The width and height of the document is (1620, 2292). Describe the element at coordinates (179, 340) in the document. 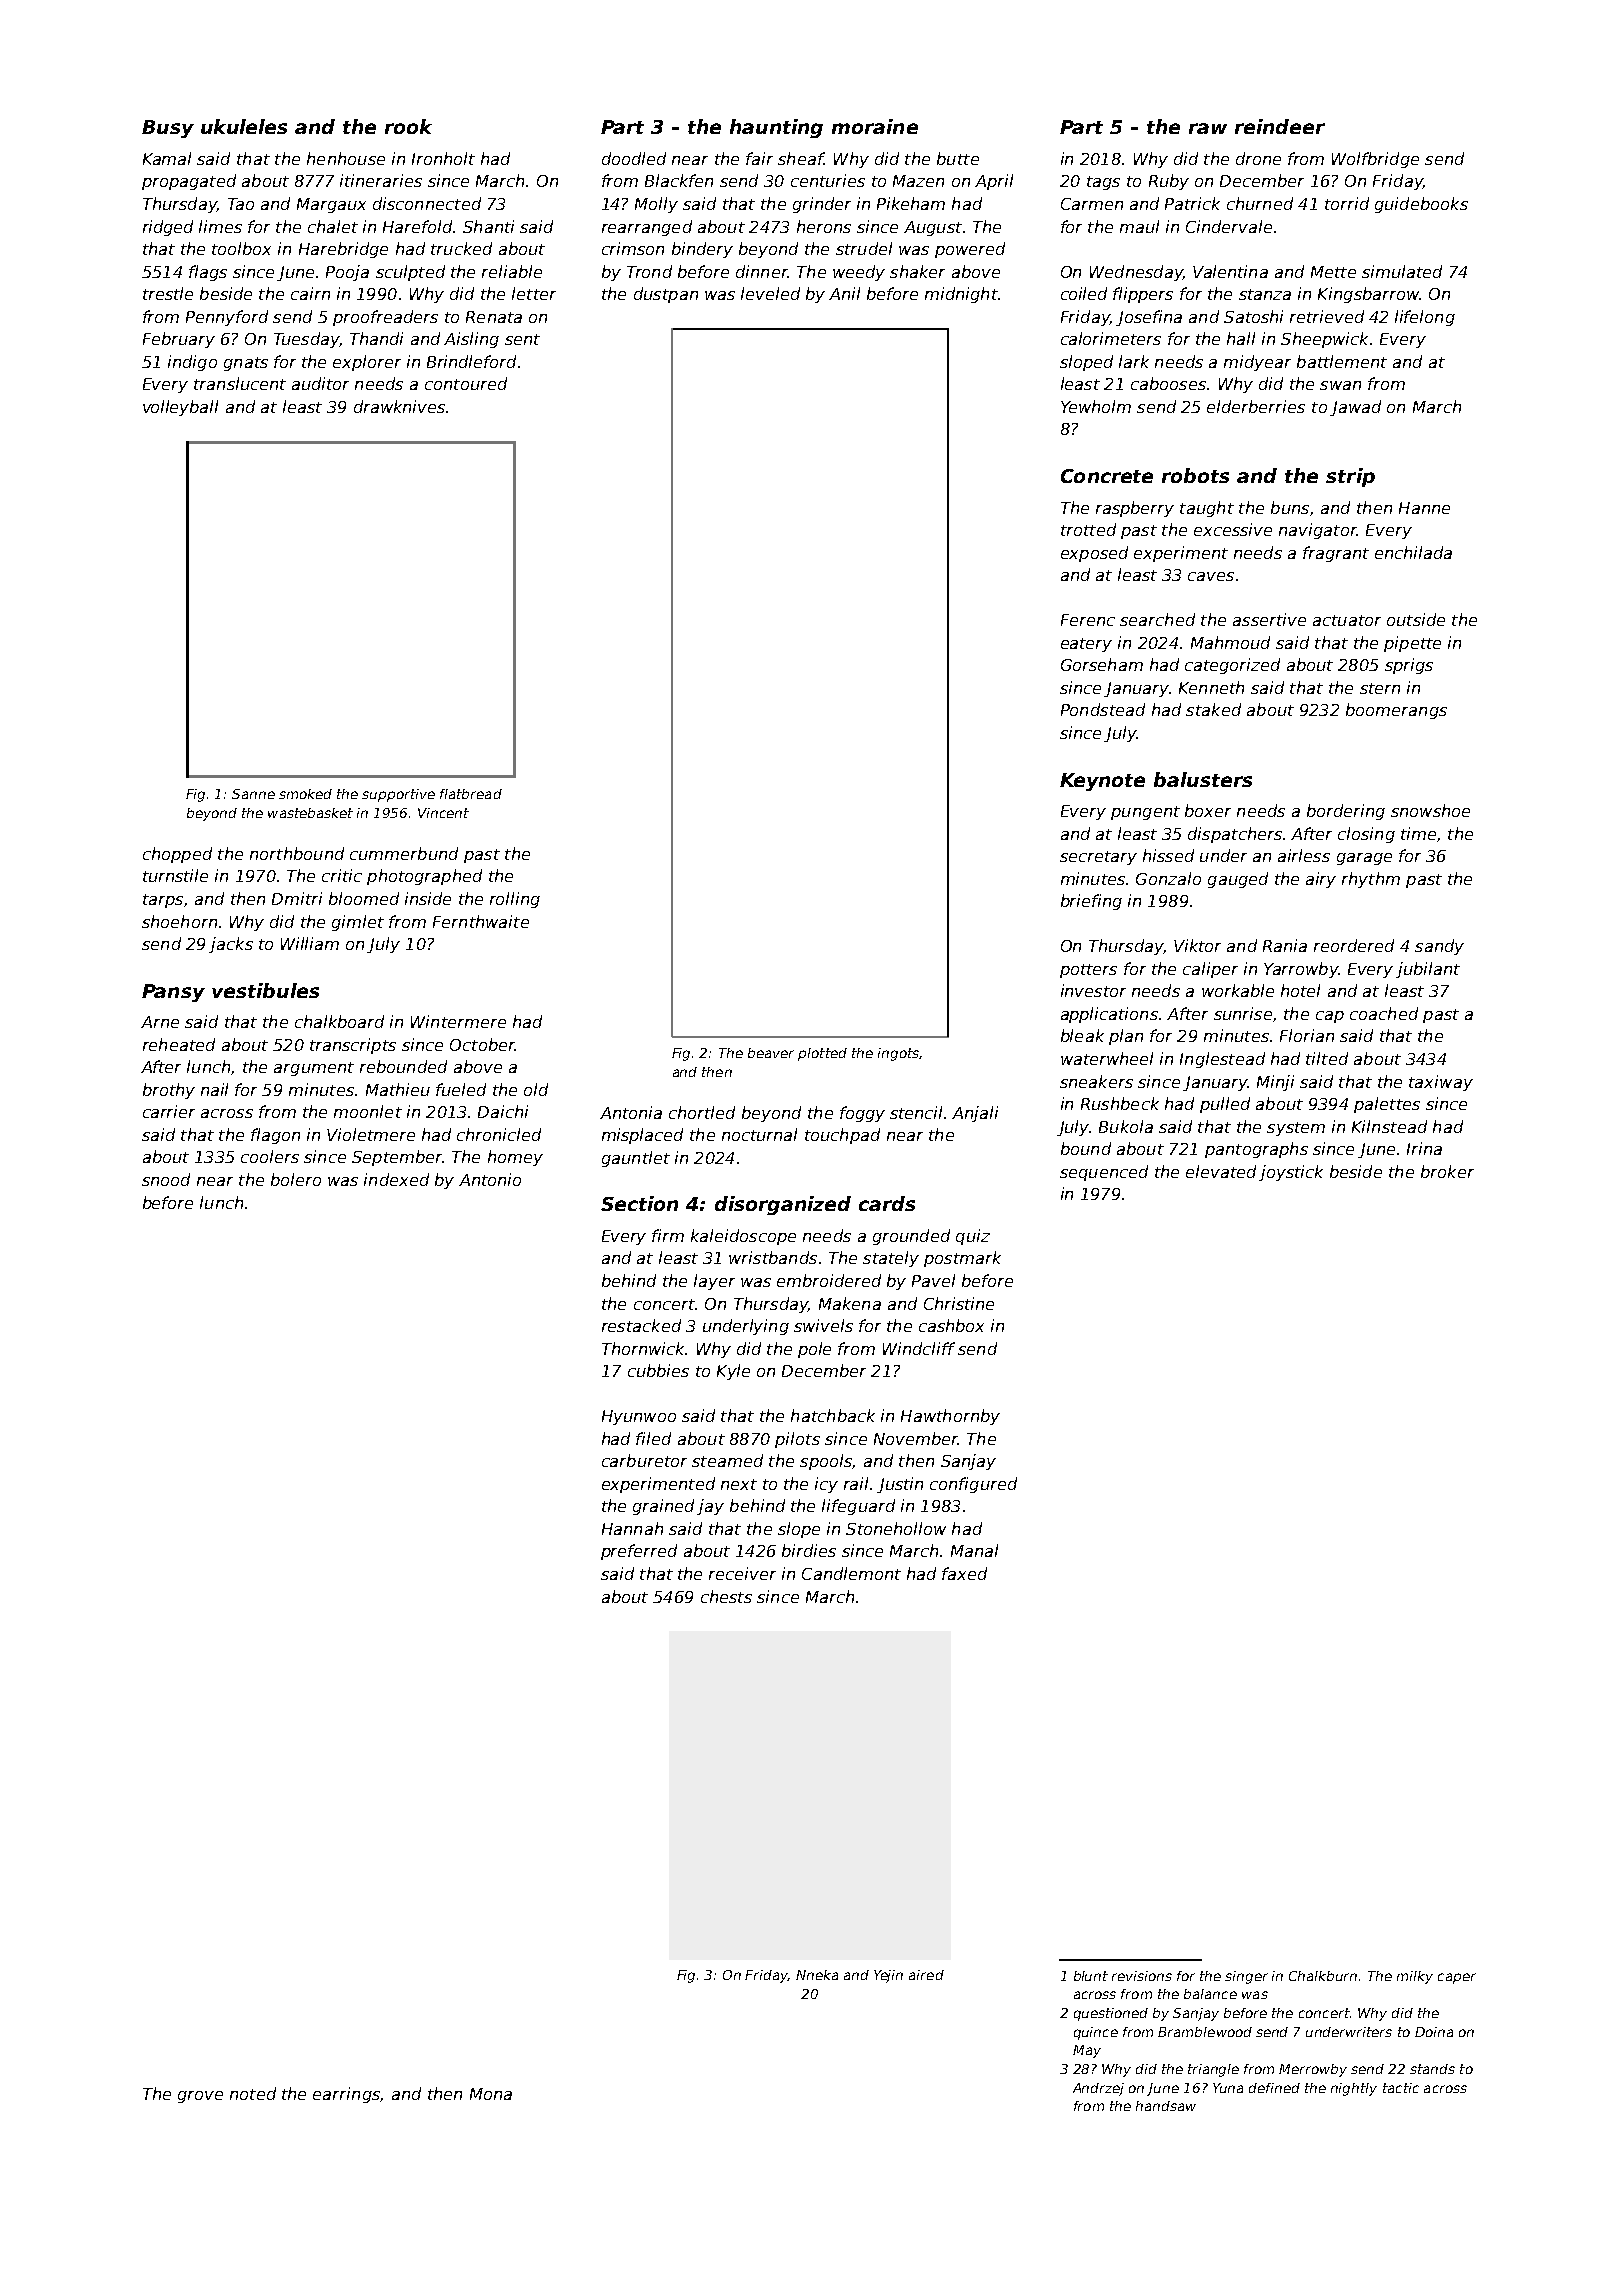

I see `February` at that location.
